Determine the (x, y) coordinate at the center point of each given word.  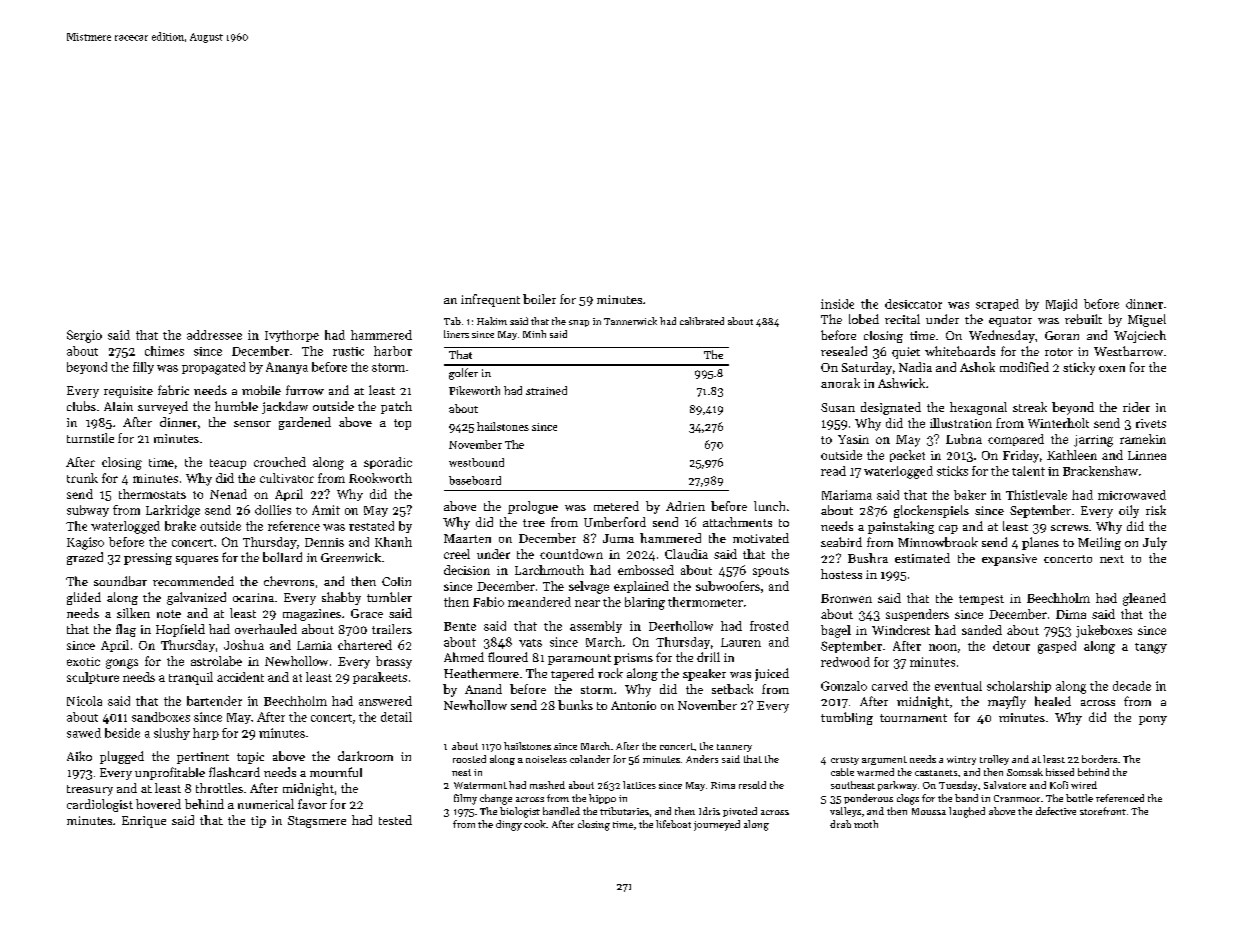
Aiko (79, 756)
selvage (589, 587)
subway (88, 511)
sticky (1079, 368)
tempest (981, 600)
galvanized (196, 598)
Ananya (287, 368)
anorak (840, 383)
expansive (1009, 560)
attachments (737, 522)
